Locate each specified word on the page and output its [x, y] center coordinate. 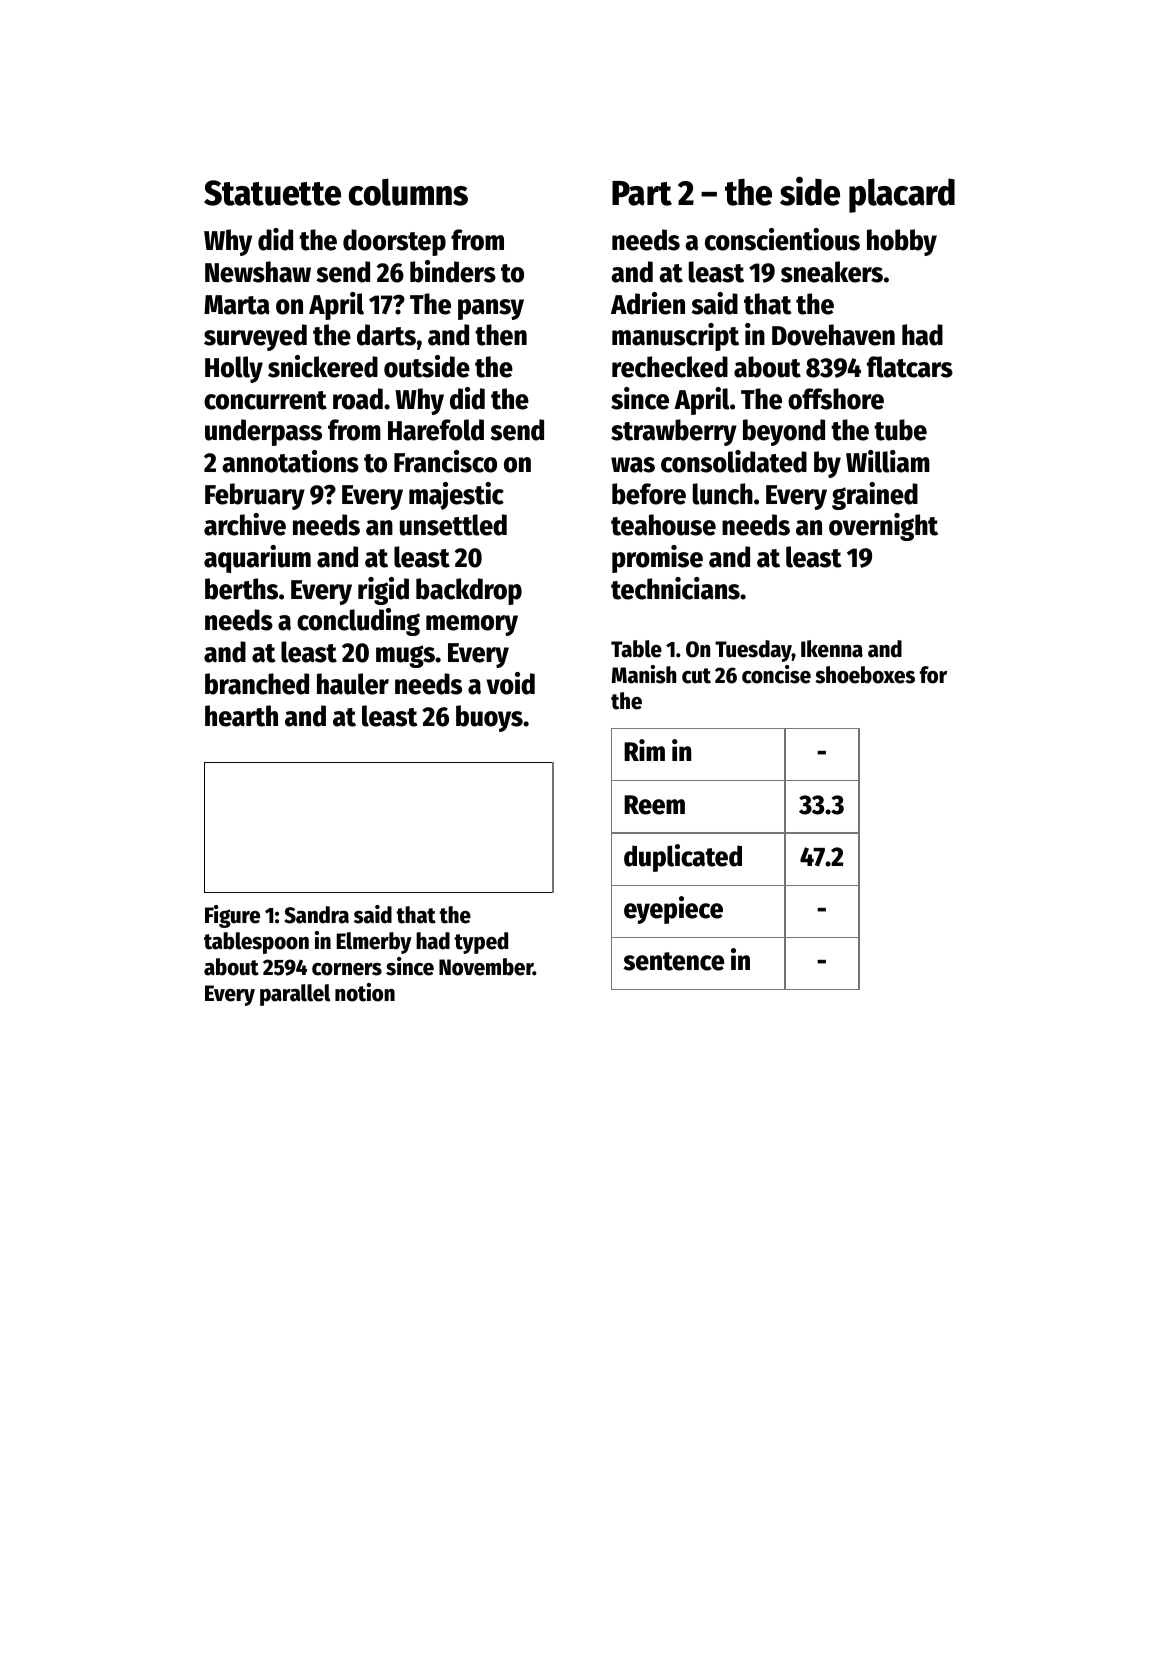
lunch [723, 494]
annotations [290, 461]
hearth [241, 716]
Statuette [272, 193]
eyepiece [673, 910]
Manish [643, 674]
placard [902, 195]
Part [642, 193]
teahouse [663, 525]
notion [365, 992]
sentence [673, 961]
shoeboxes [865, 675]
